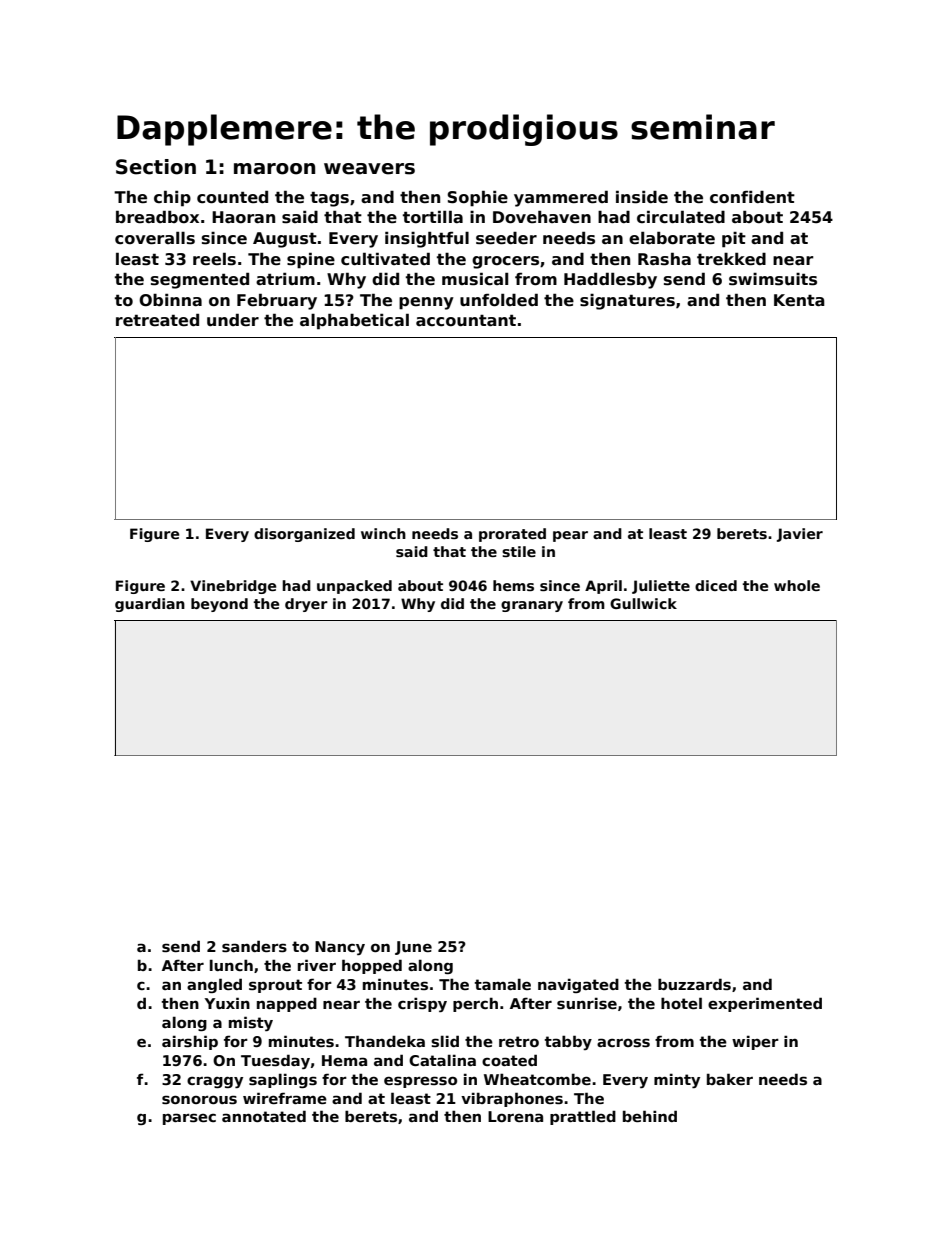 This page has height=1233, width=952. I want to click on weavers, so click(369, 169).
